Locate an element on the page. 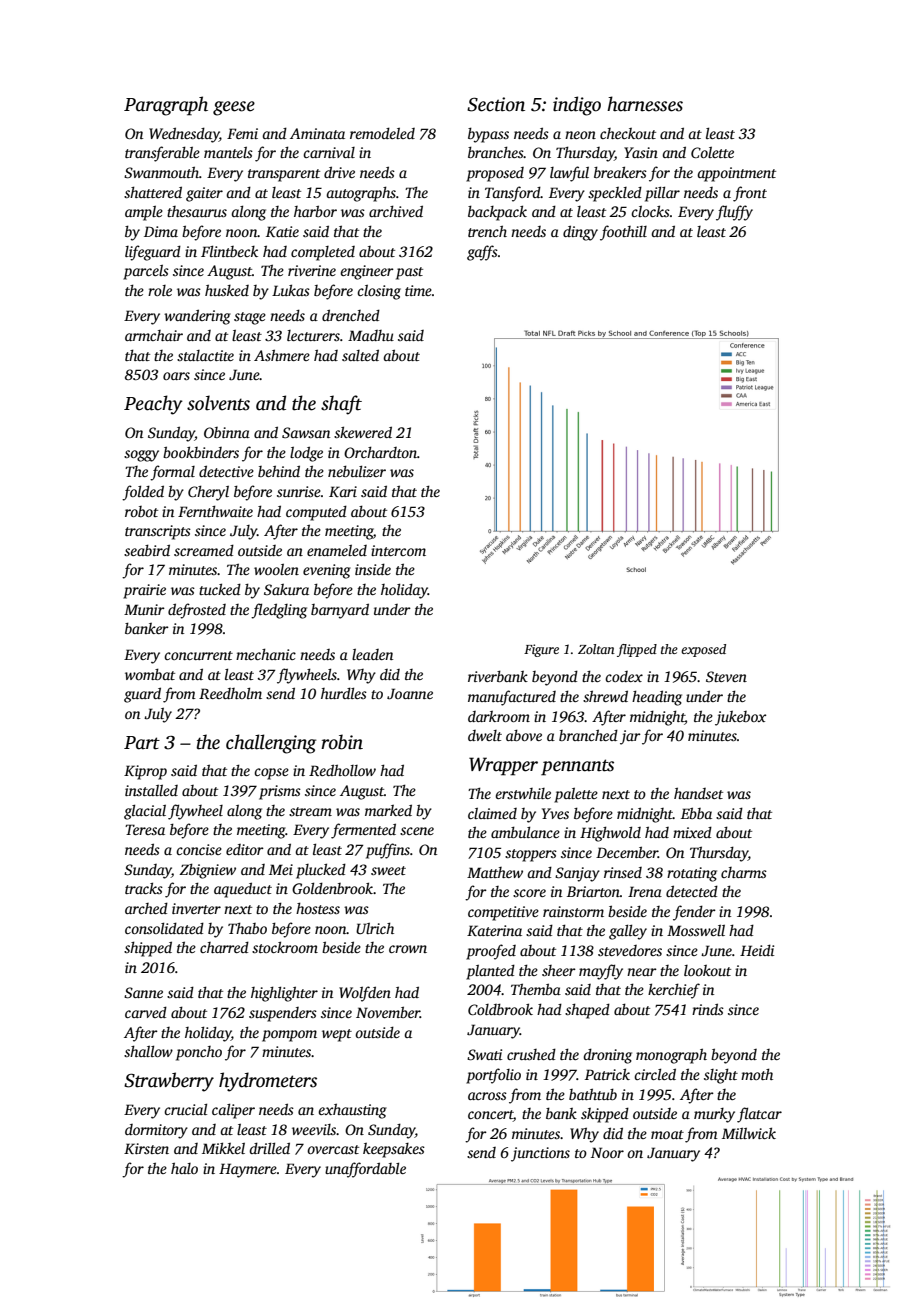 The image size is (908, 1316). manufactured is located at coordinates (512, 698).
